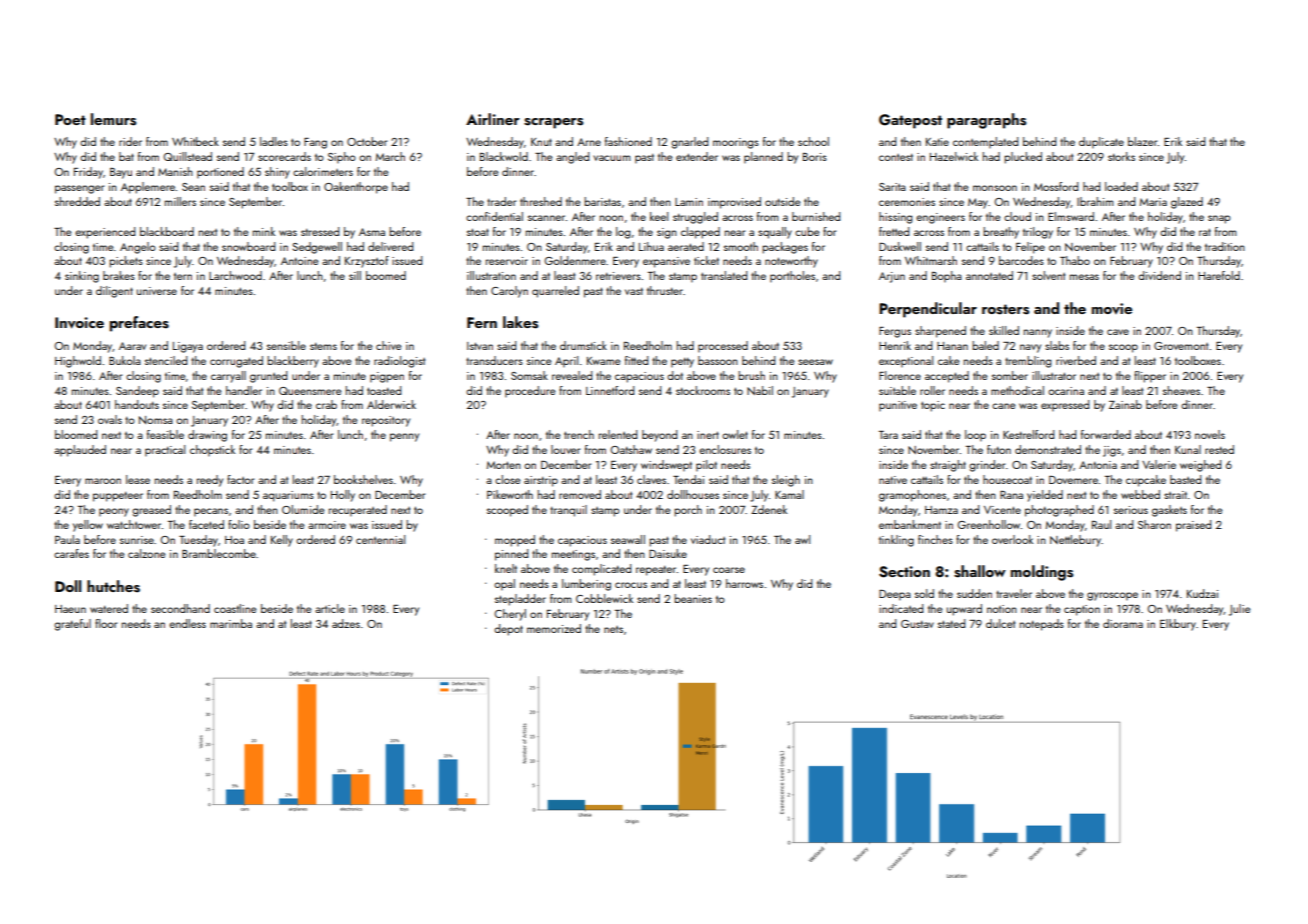 This screenshot has height=924, width=1308. I want to click on handler, so click(244, 390).
